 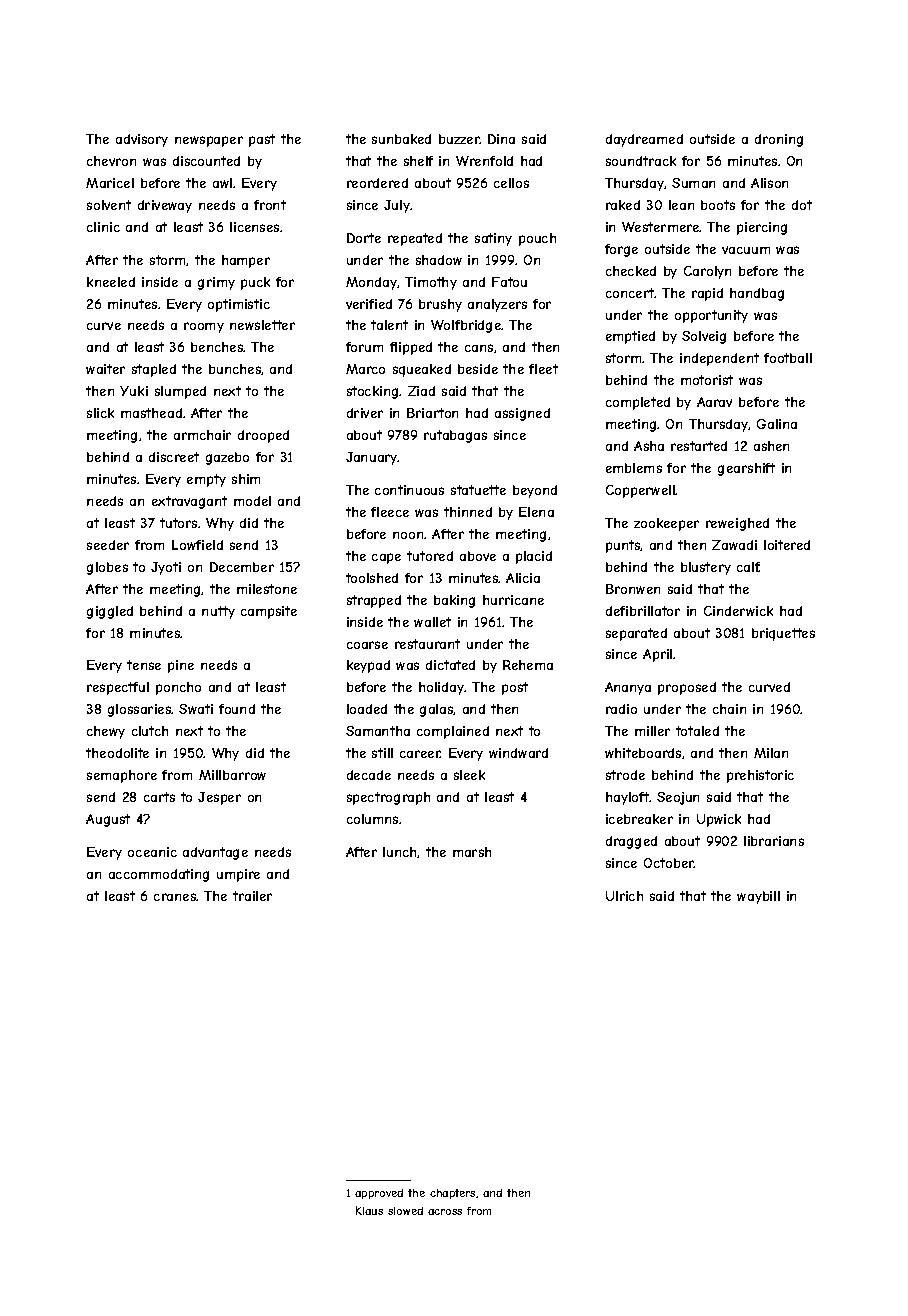 What do you see at coordinates (774, 841) in the page?
I see `librarians` at bounding box center [774, 841].
